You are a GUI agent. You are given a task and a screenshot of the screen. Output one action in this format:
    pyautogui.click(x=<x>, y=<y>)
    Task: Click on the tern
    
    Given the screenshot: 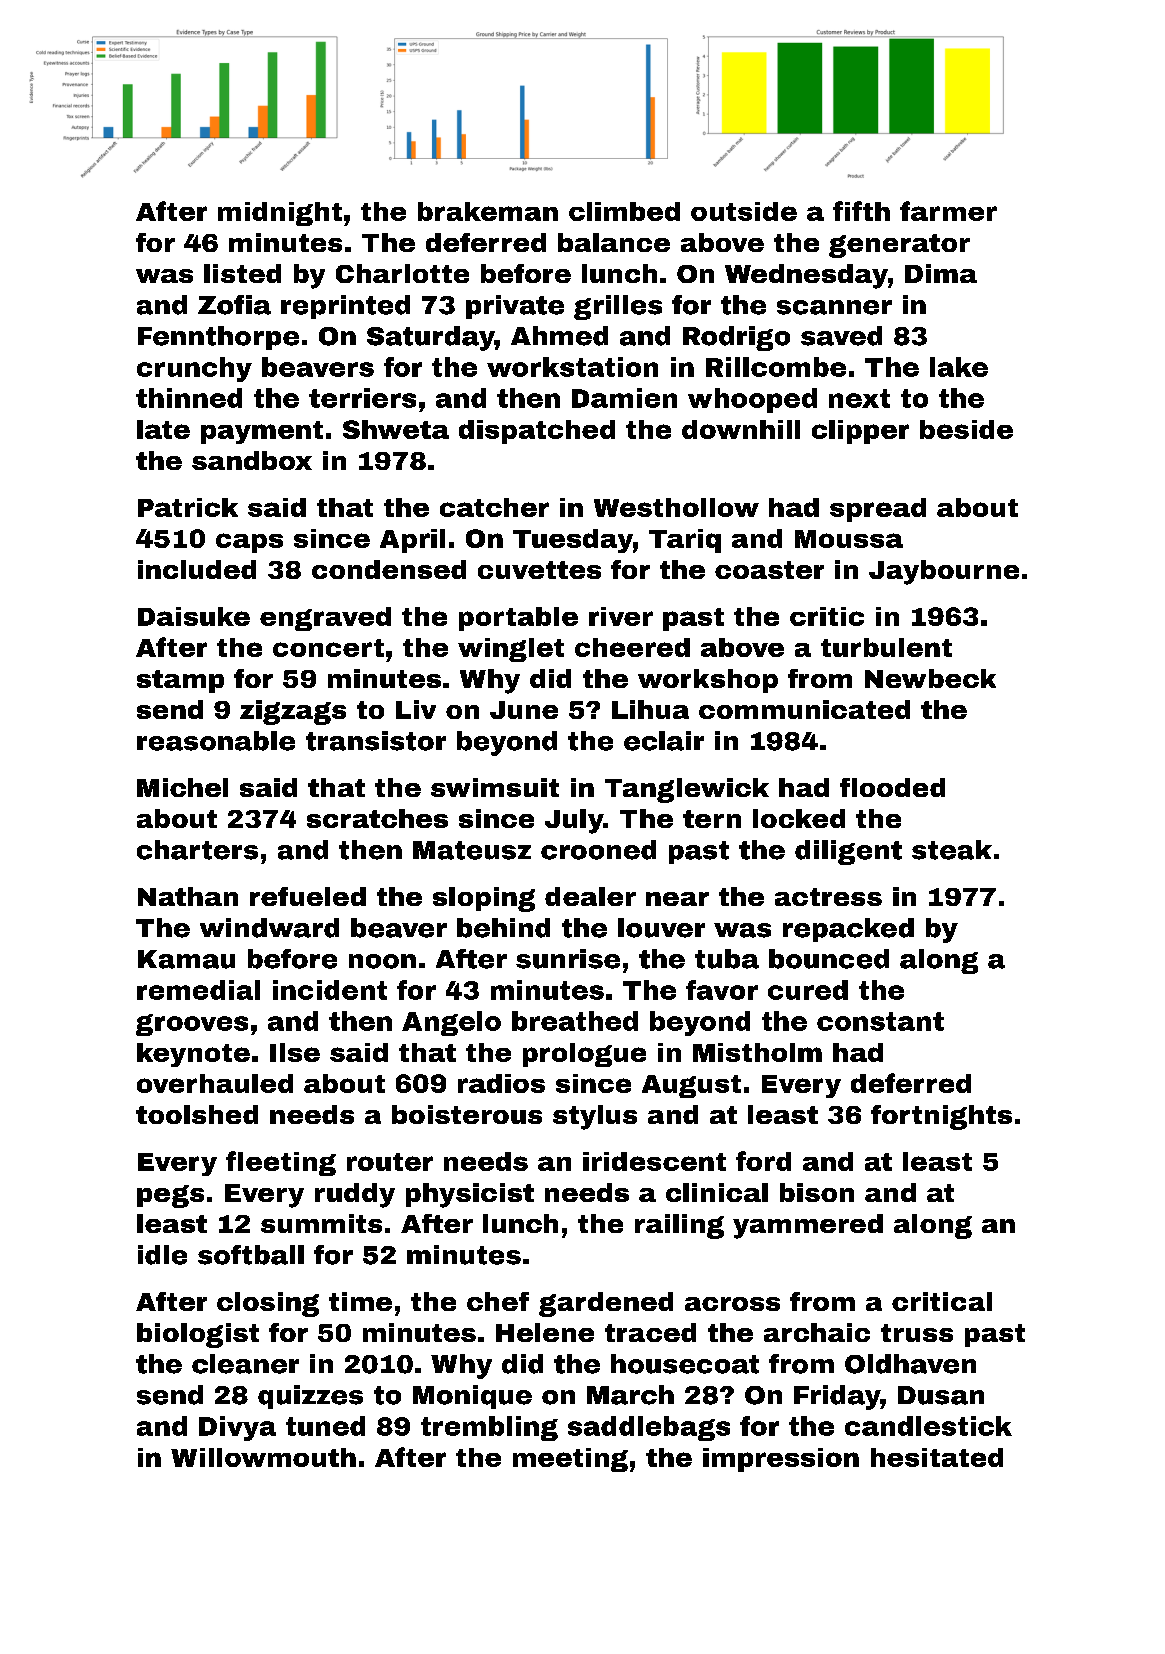 What is the action you would take?
    pyautogui.click(x=712, y=819)
